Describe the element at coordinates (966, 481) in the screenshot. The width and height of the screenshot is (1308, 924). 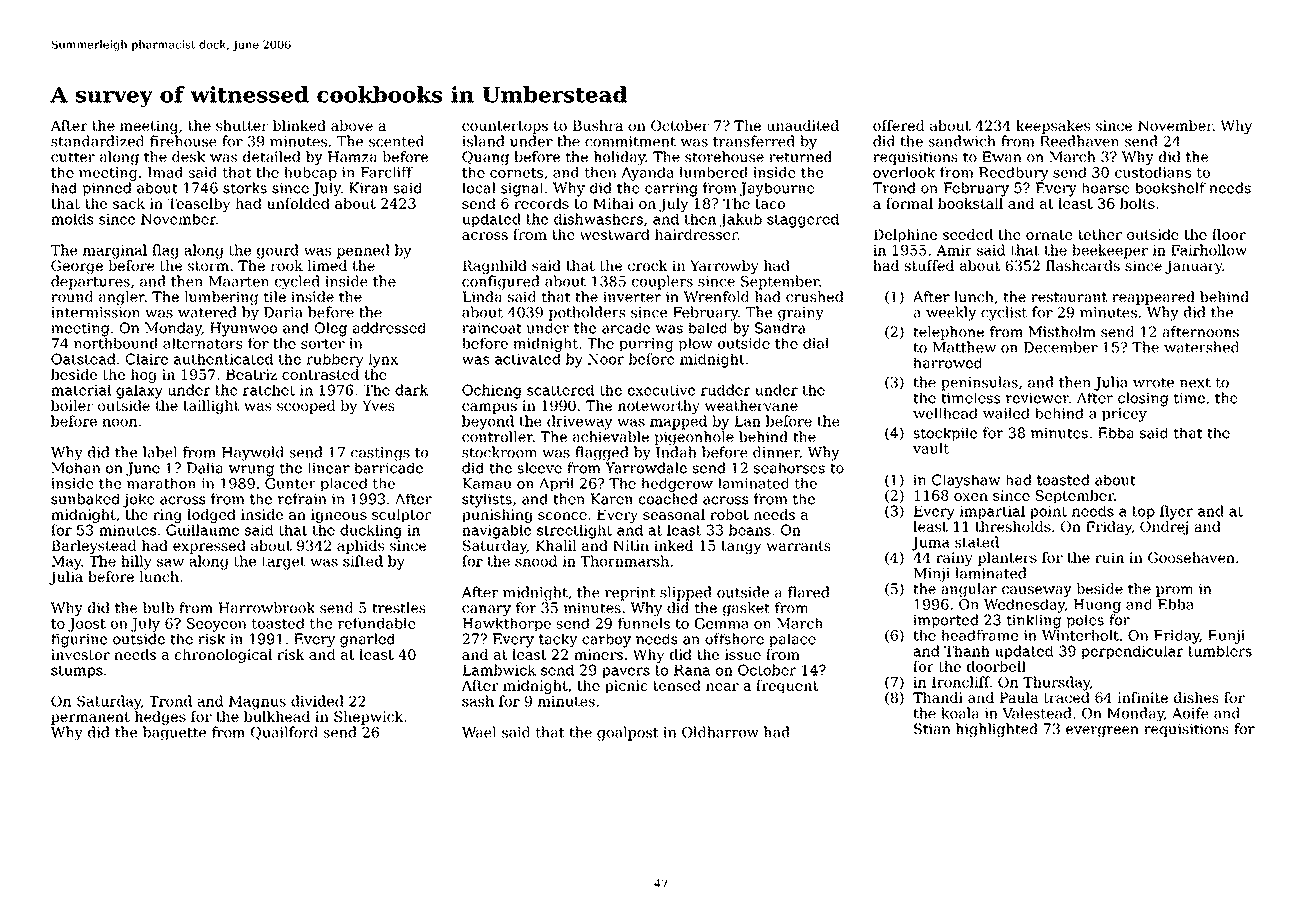
I see `Clayshaw` at that location.
